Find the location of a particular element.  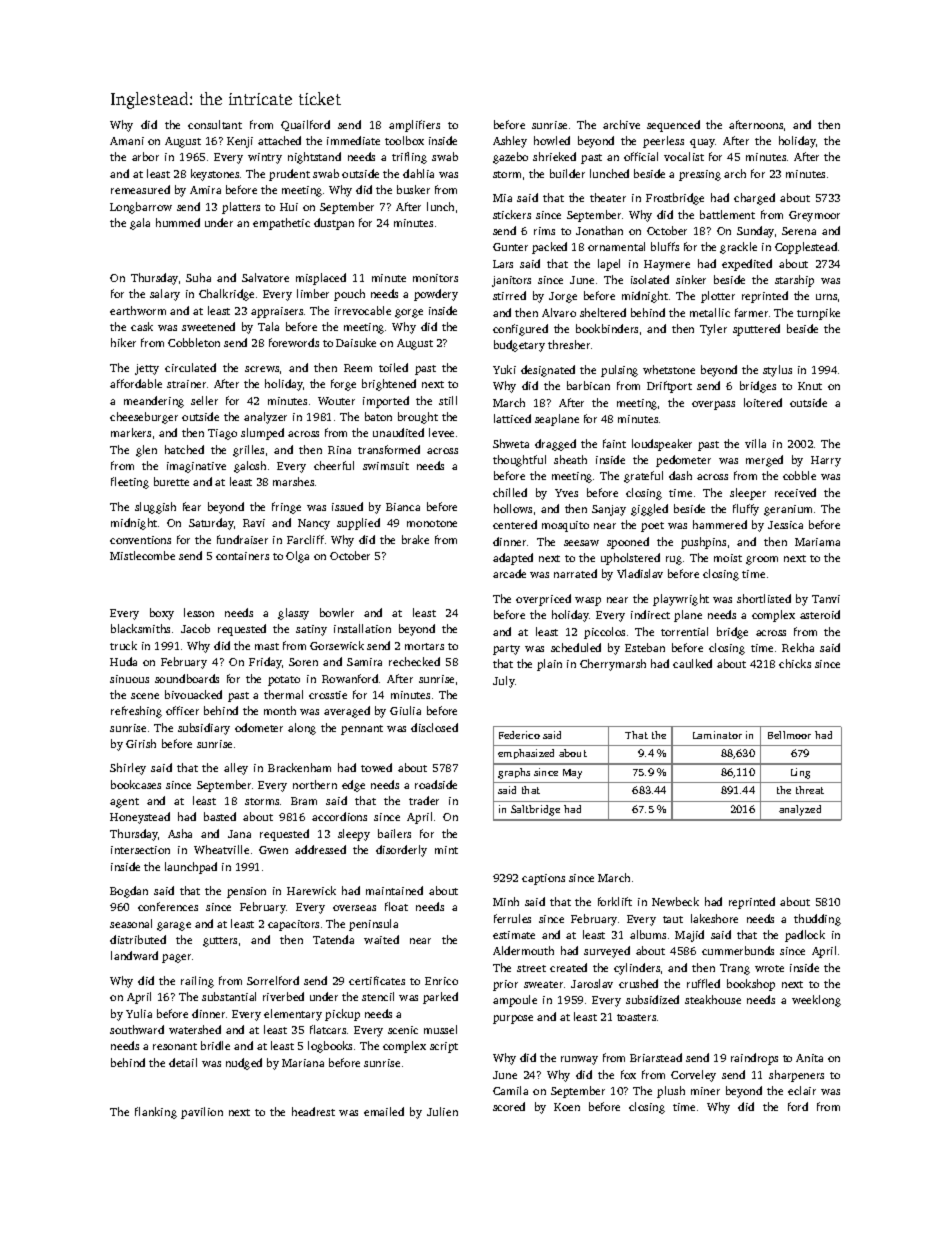

alley is located at coordinates (236, 769).
